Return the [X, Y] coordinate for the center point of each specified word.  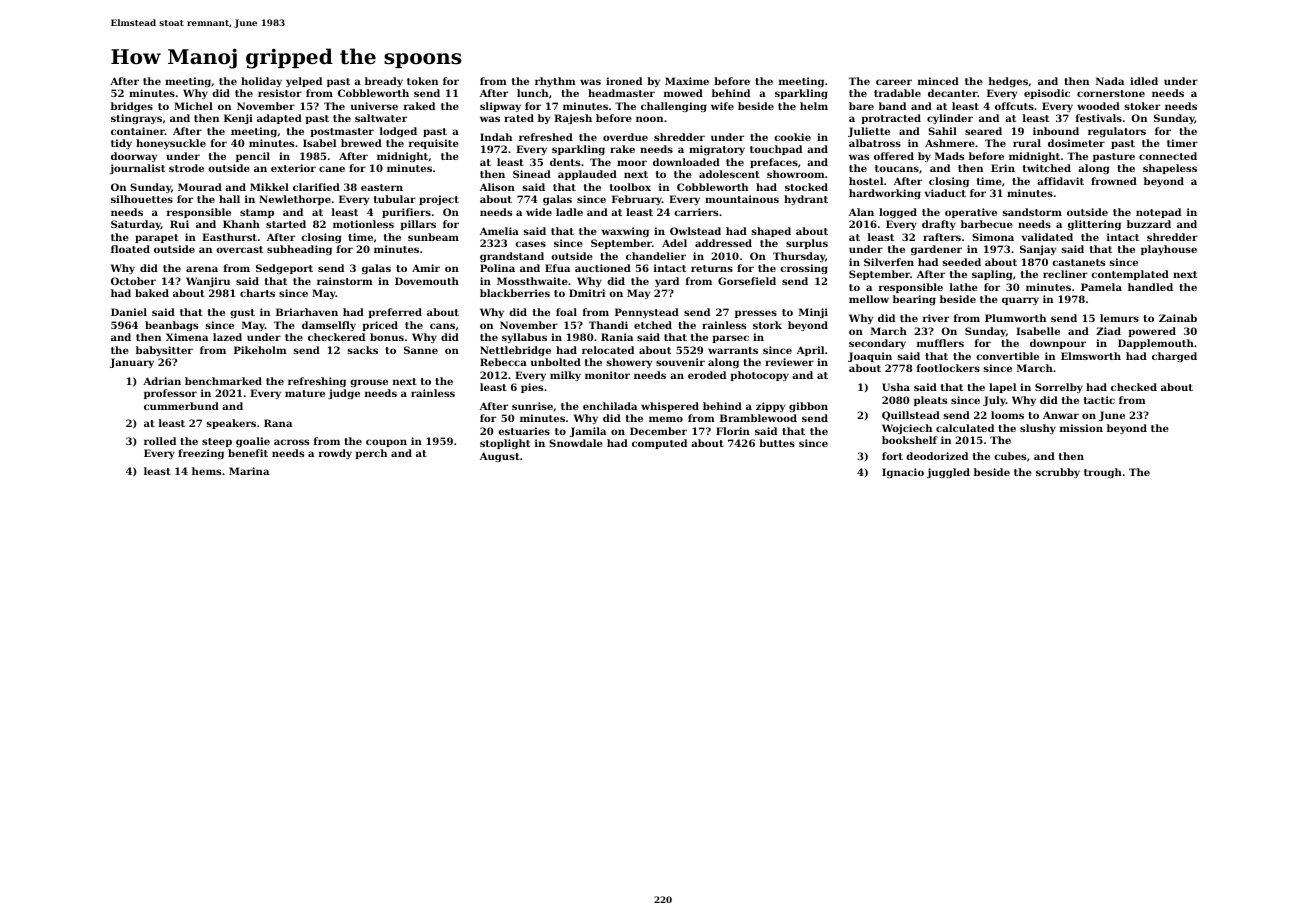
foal [566, 312]
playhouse [1169, 250]
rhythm [555, 82]
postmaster [342, 132]
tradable [897, 93]
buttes [777, 443]
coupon [386, 443]
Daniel [129, 312]
